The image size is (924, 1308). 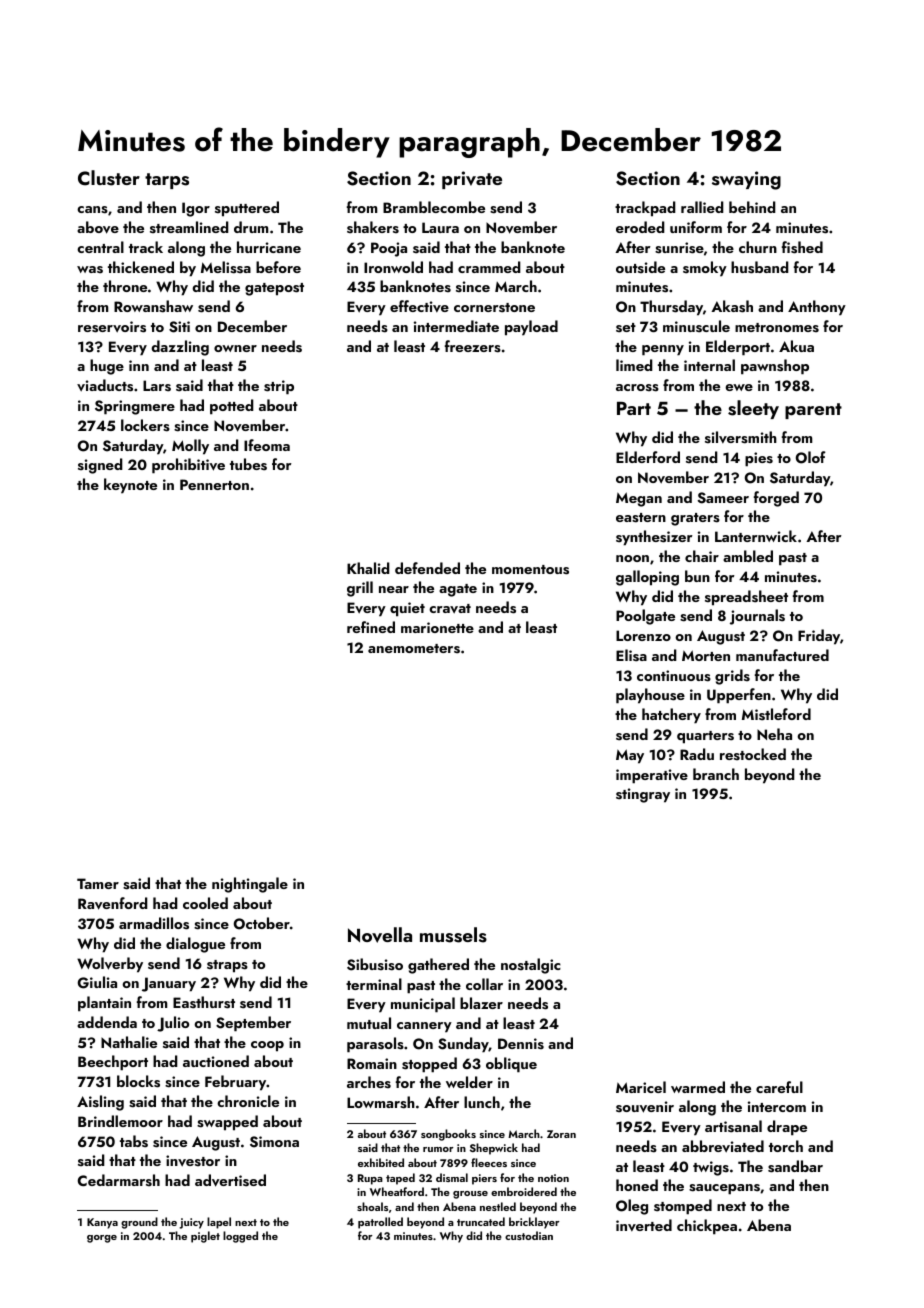 What do you see at coordinates (112, 327) in the screenshot?
I see `reservoirs` at bounding box center [112, 327].
